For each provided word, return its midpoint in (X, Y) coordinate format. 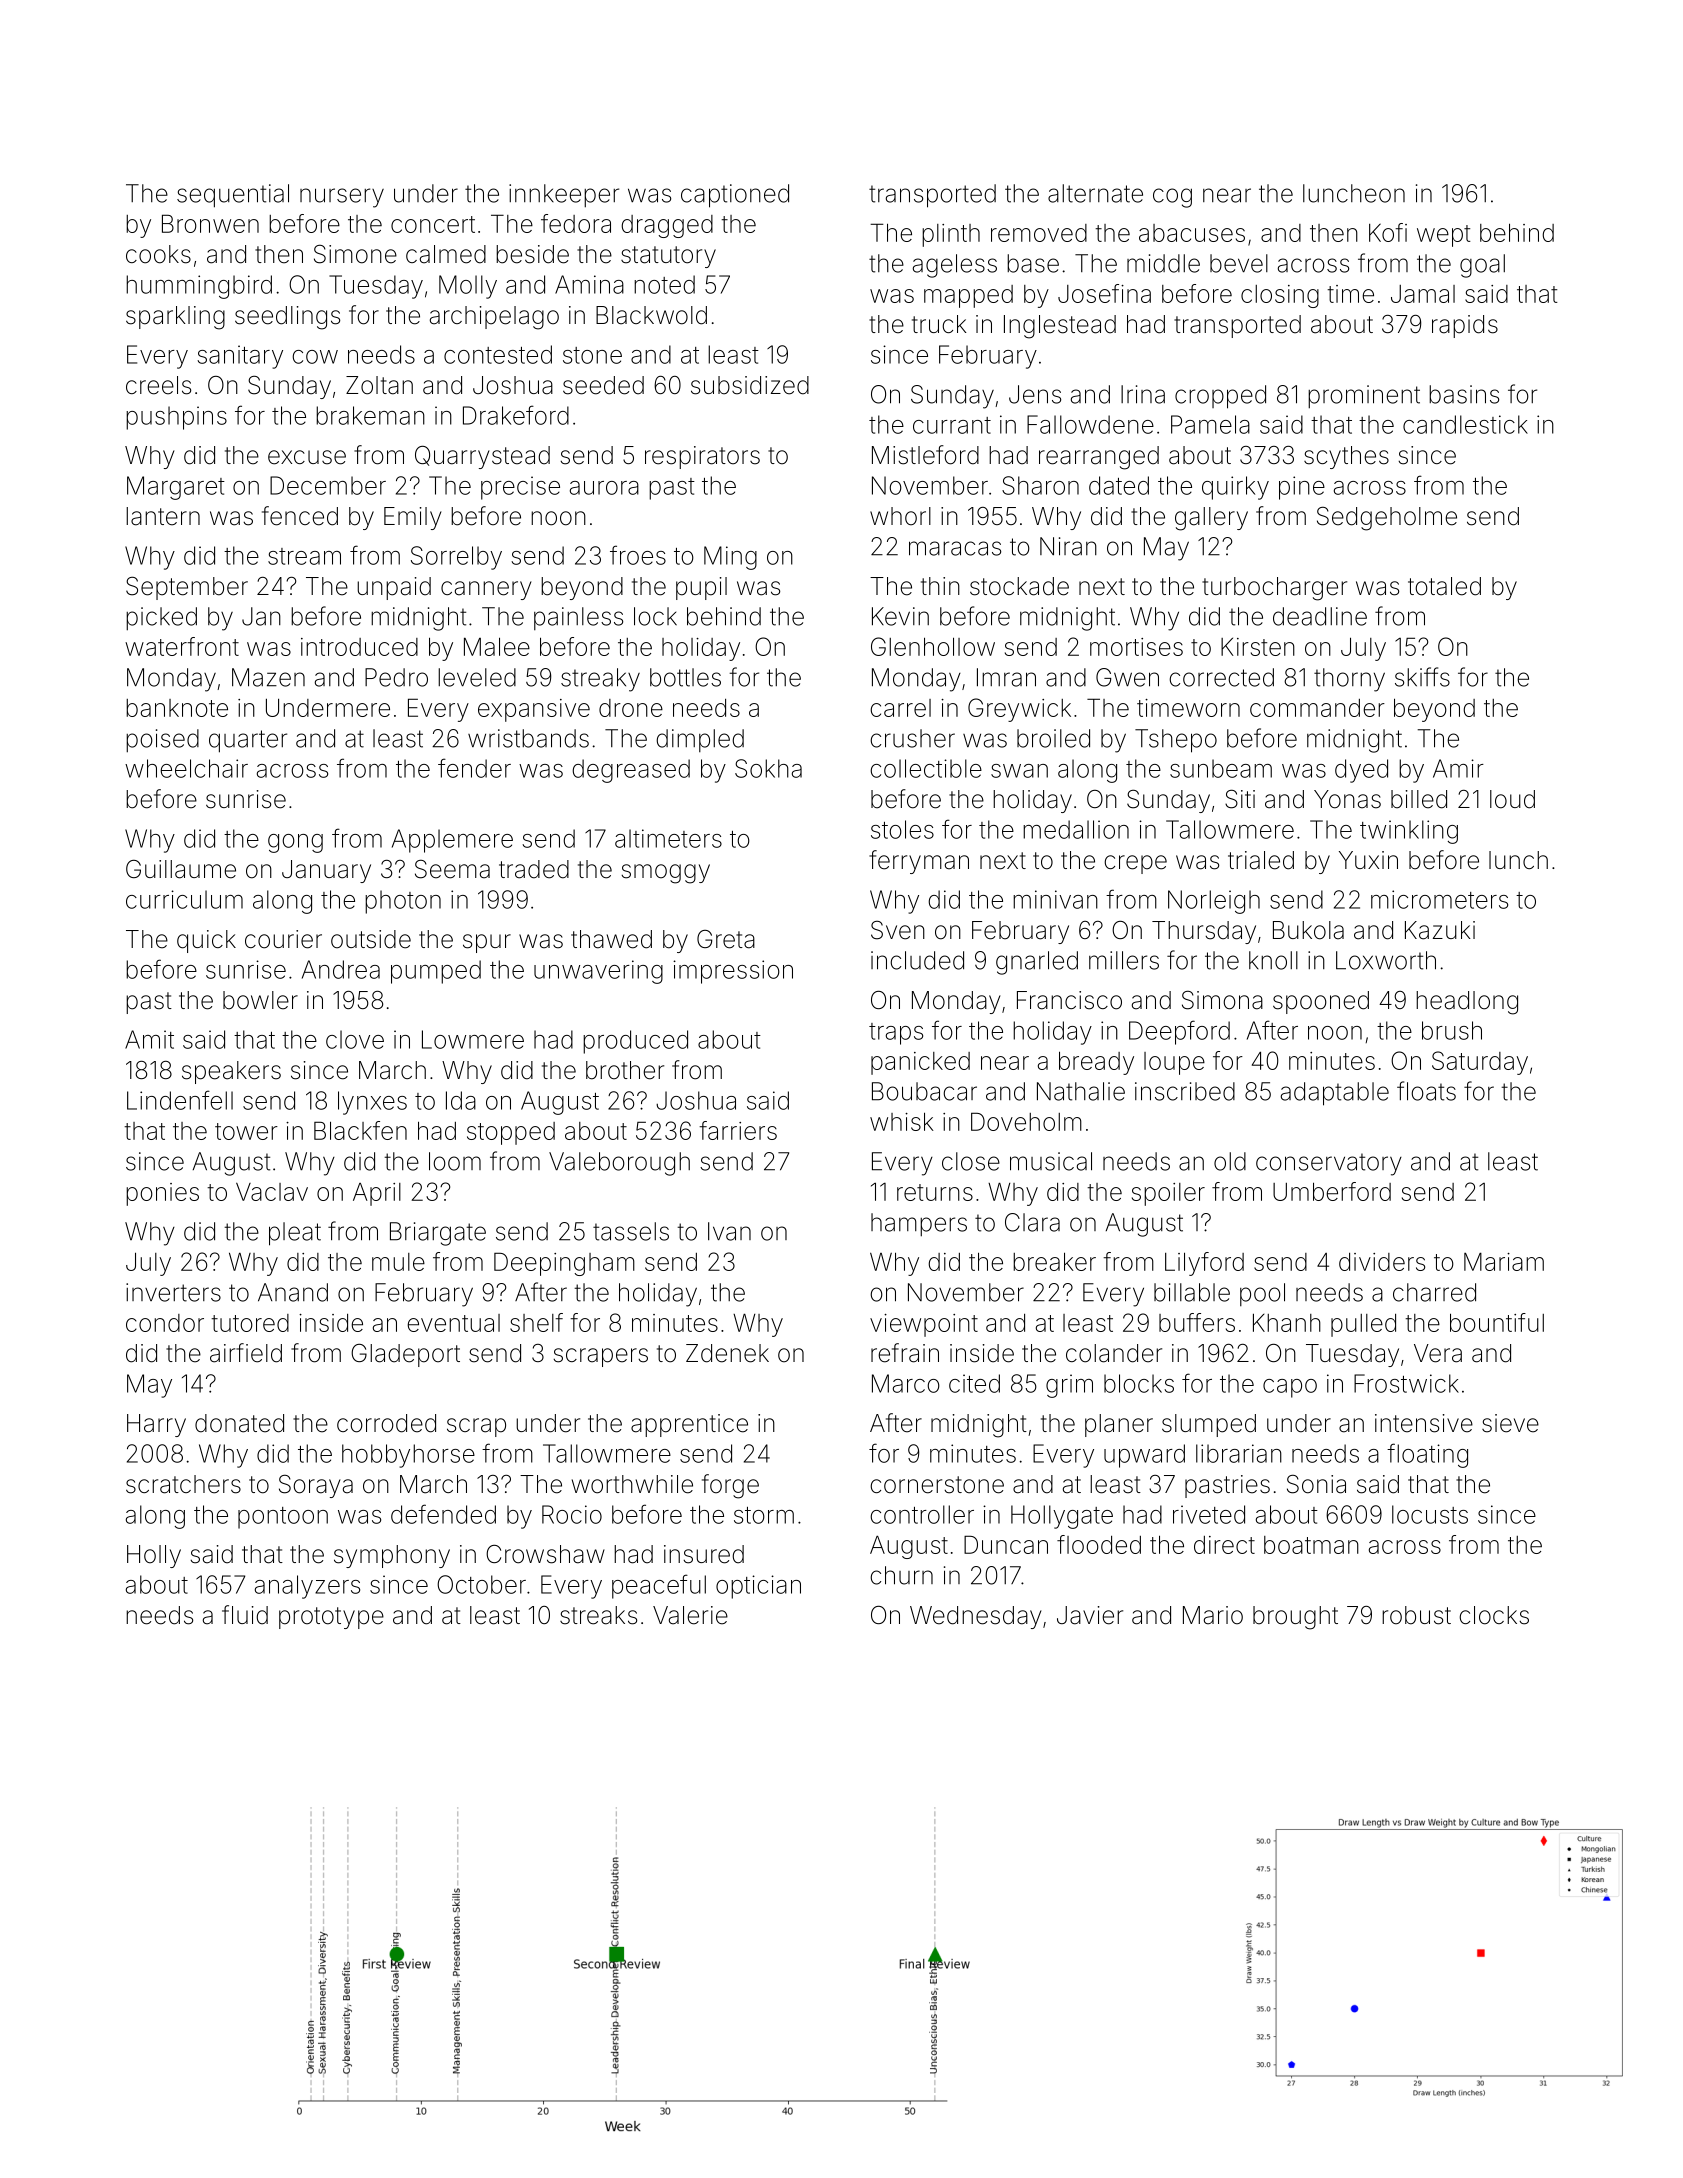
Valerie (690, 1615)
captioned (735, 196)
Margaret (176, 488)
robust (1416, 1615)
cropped (1220, 397)
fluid (245, 1615)
